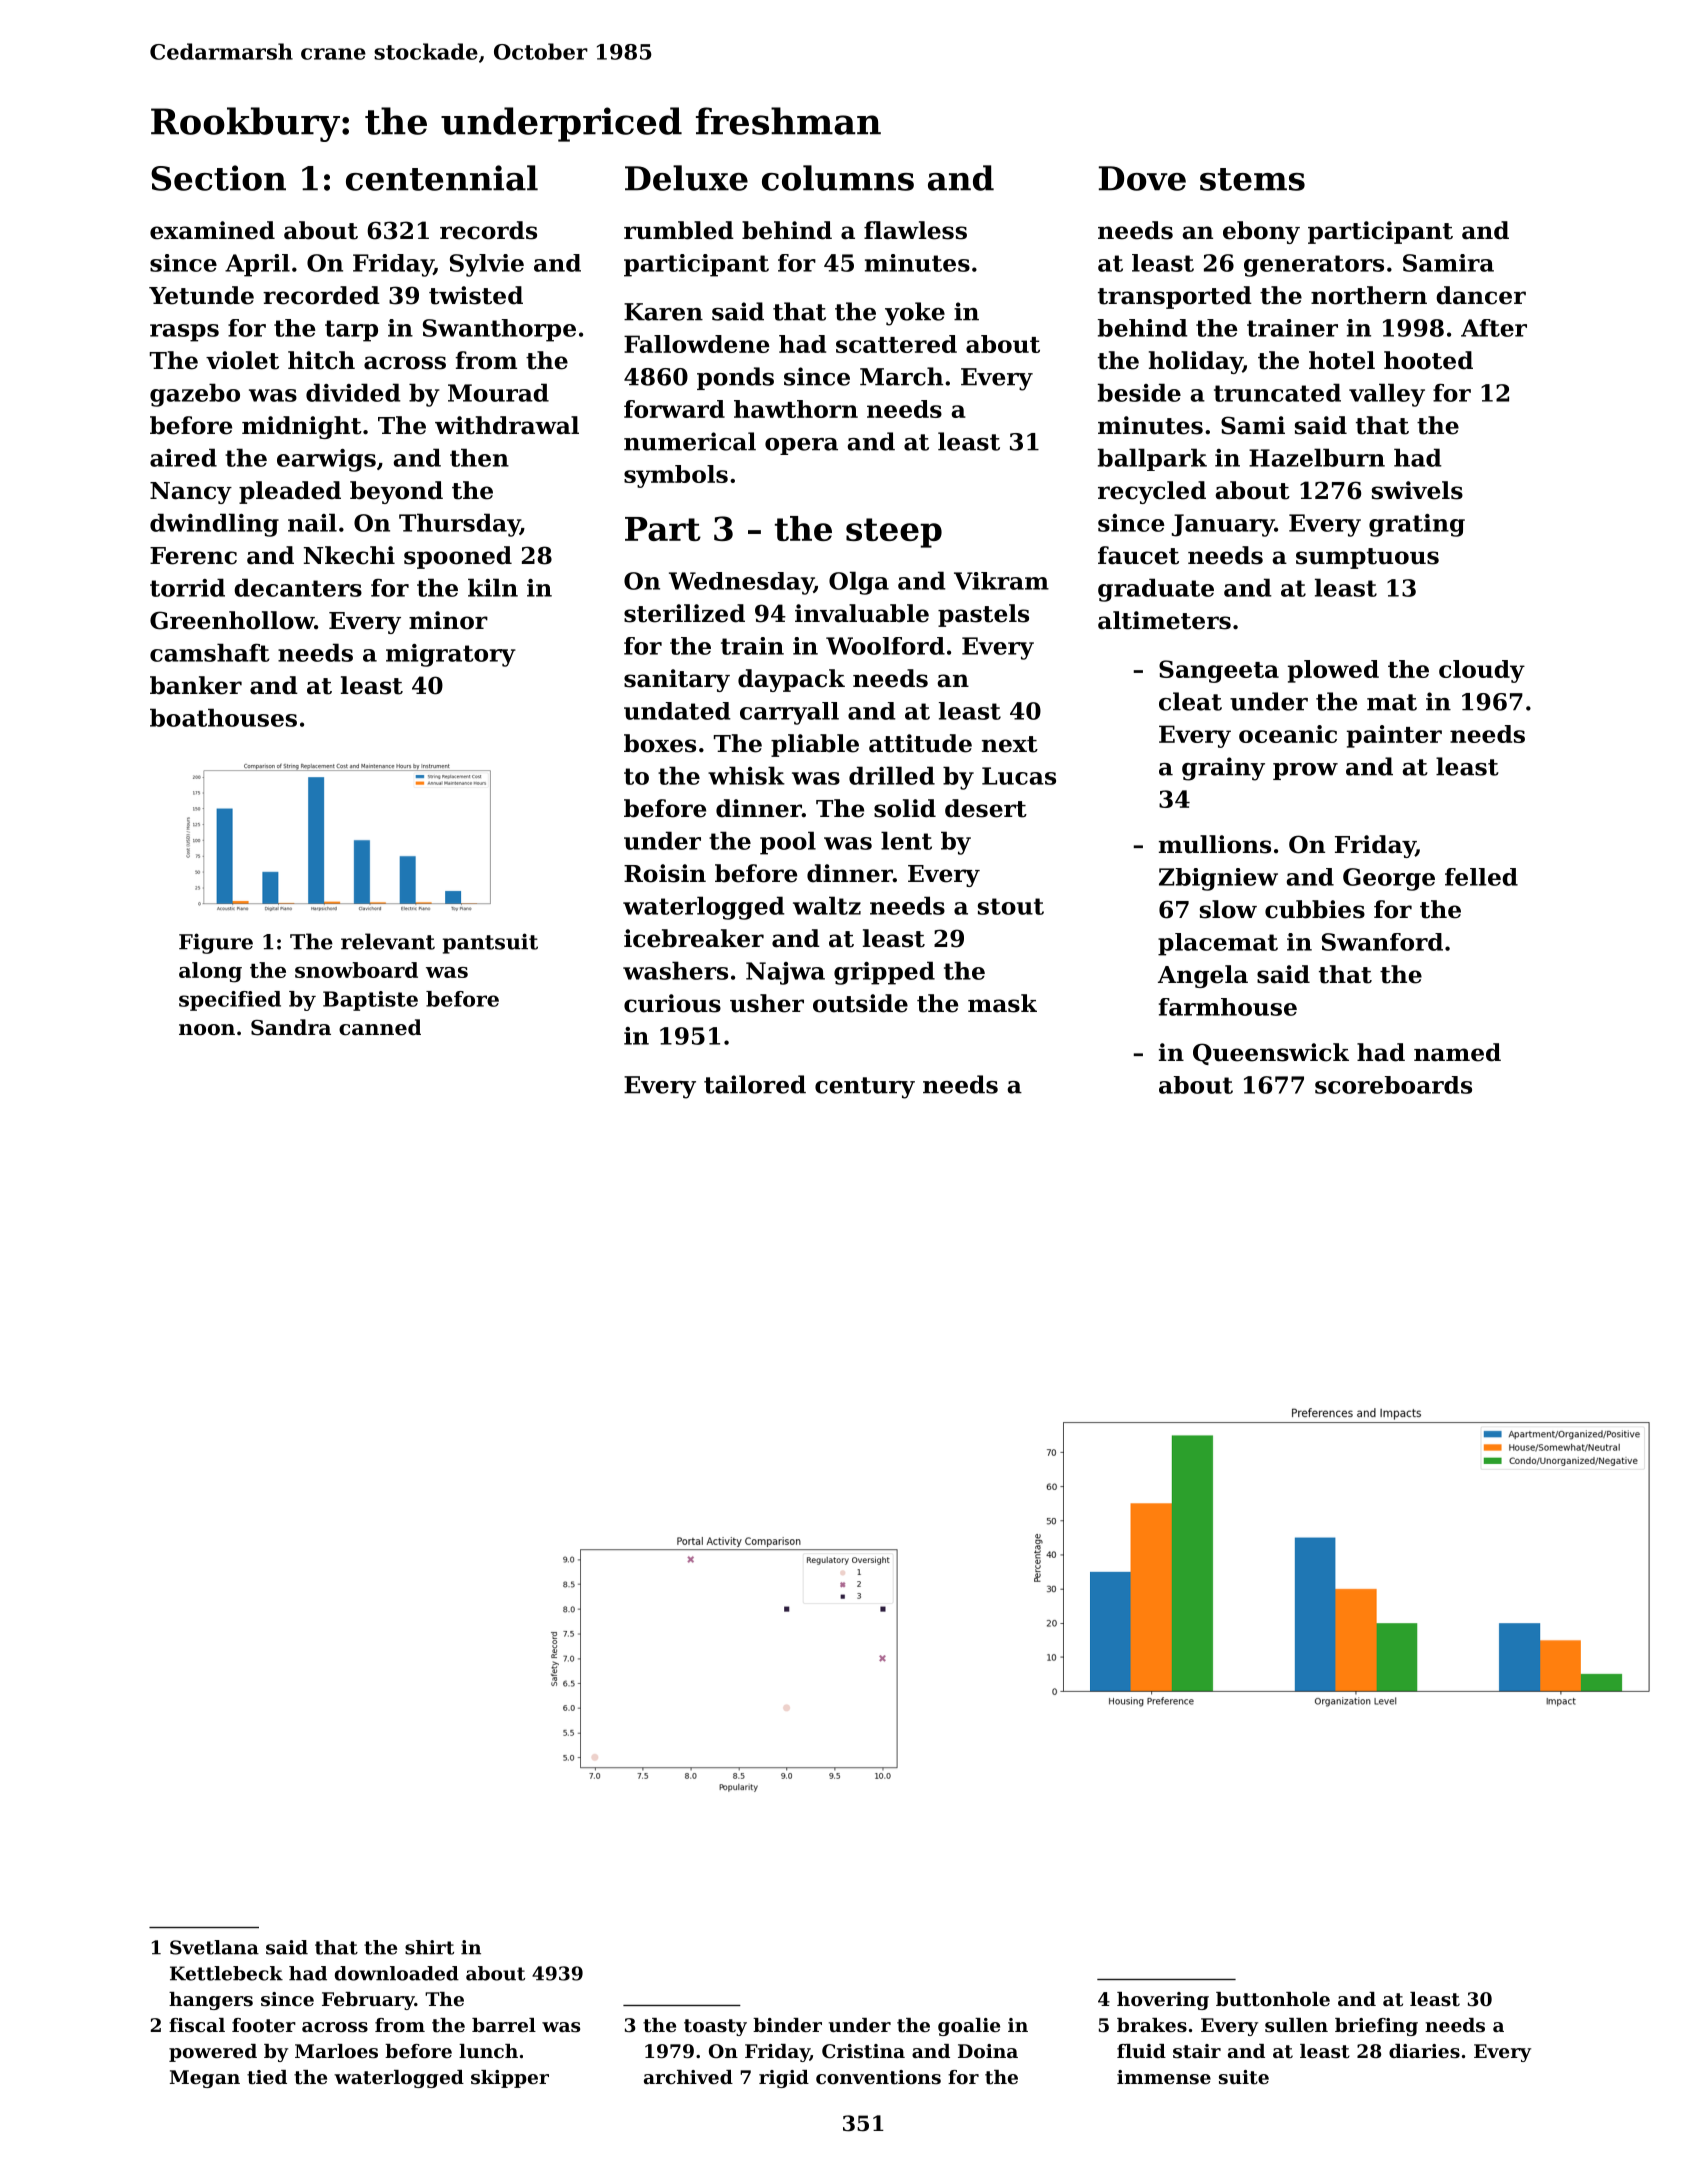 This screenshot has width=1683, height=2178. I want to click on Vikram, so click(1001, 581).
